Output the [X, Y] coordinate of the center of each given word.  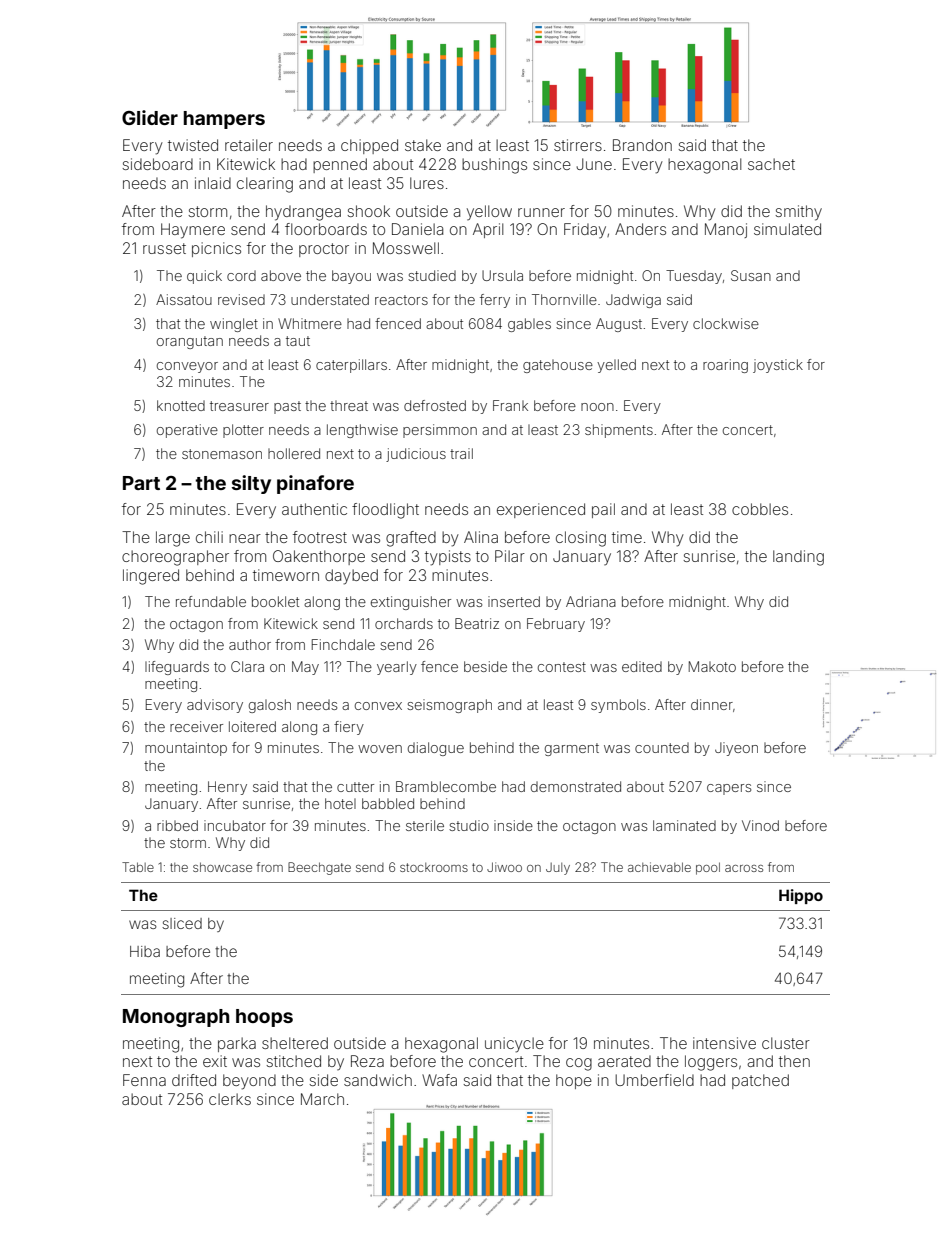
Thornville [564, 299]
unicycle [514, 1045]
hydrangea [303, 213]
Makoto [712, 666]
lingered [151, 577]
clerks [230, 1099]
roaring [725, 366]
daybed [351, 577]
